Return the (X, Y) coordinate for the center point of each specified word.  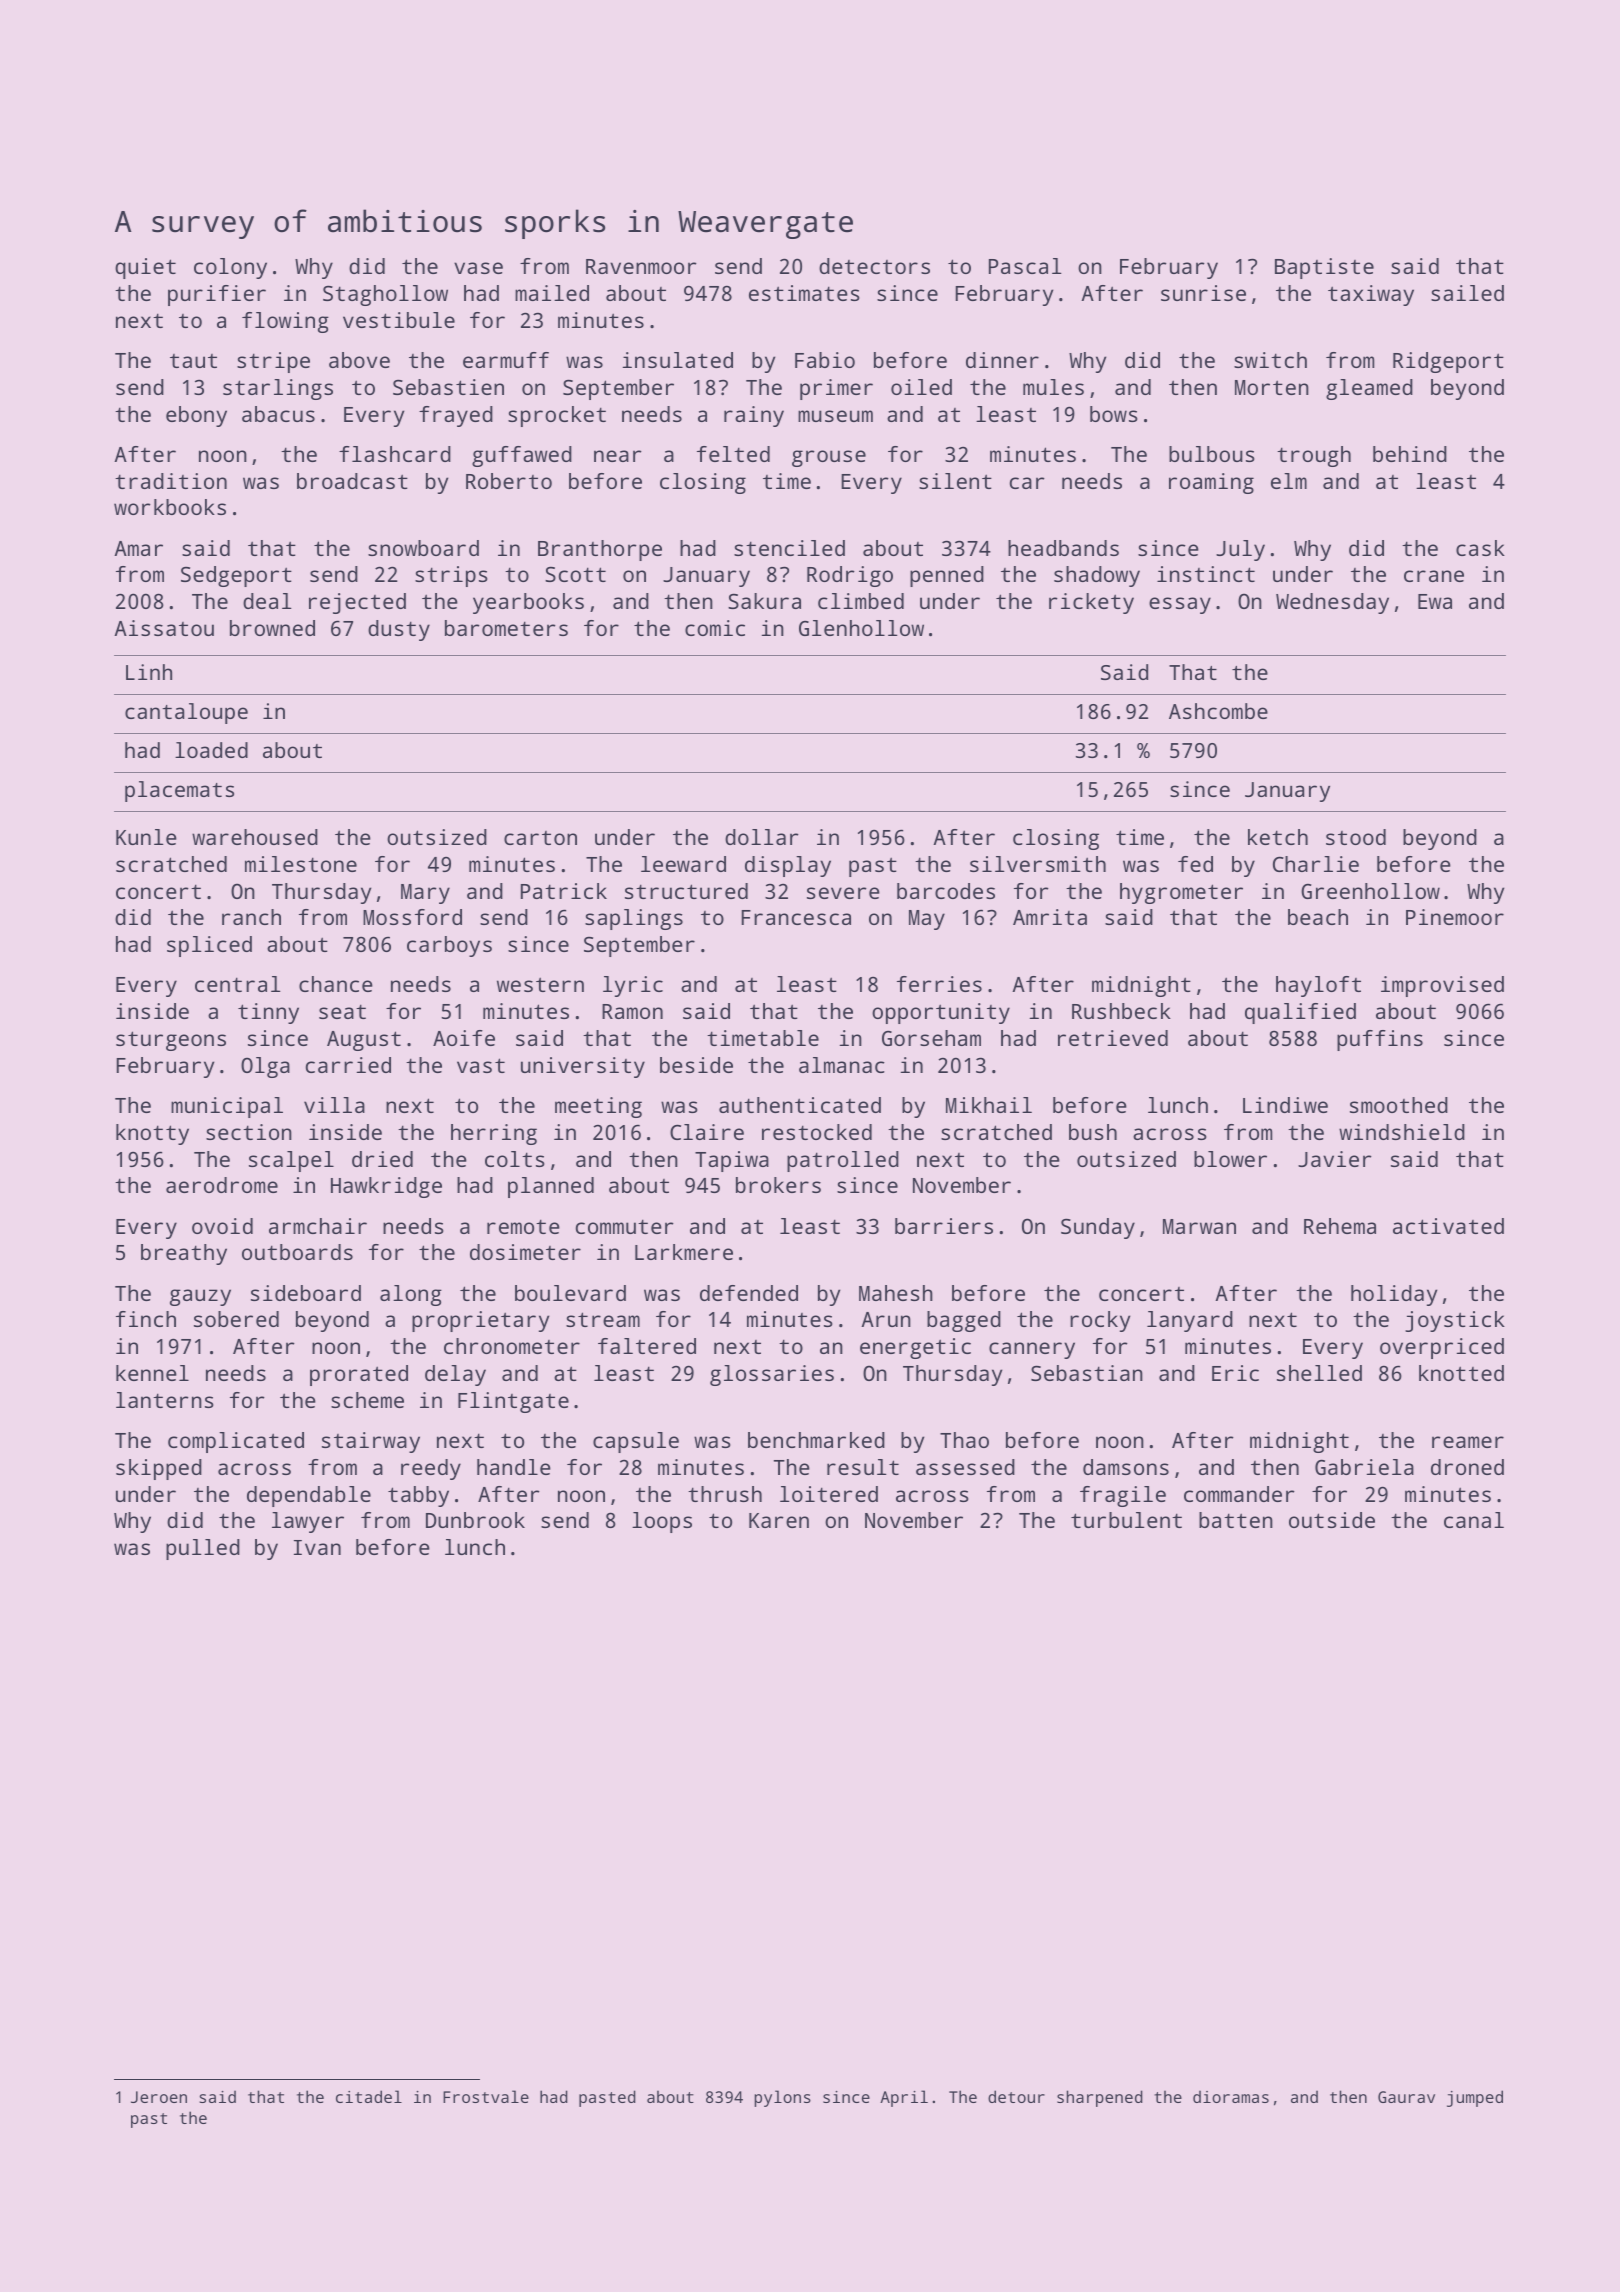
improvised (1442, 986)
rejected (357, 603)
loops (662, 1522)
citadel (369, 2096)
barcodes (946, 891)
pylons (782, 2098)
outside (1332, 1520)
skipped (159, 1469)
